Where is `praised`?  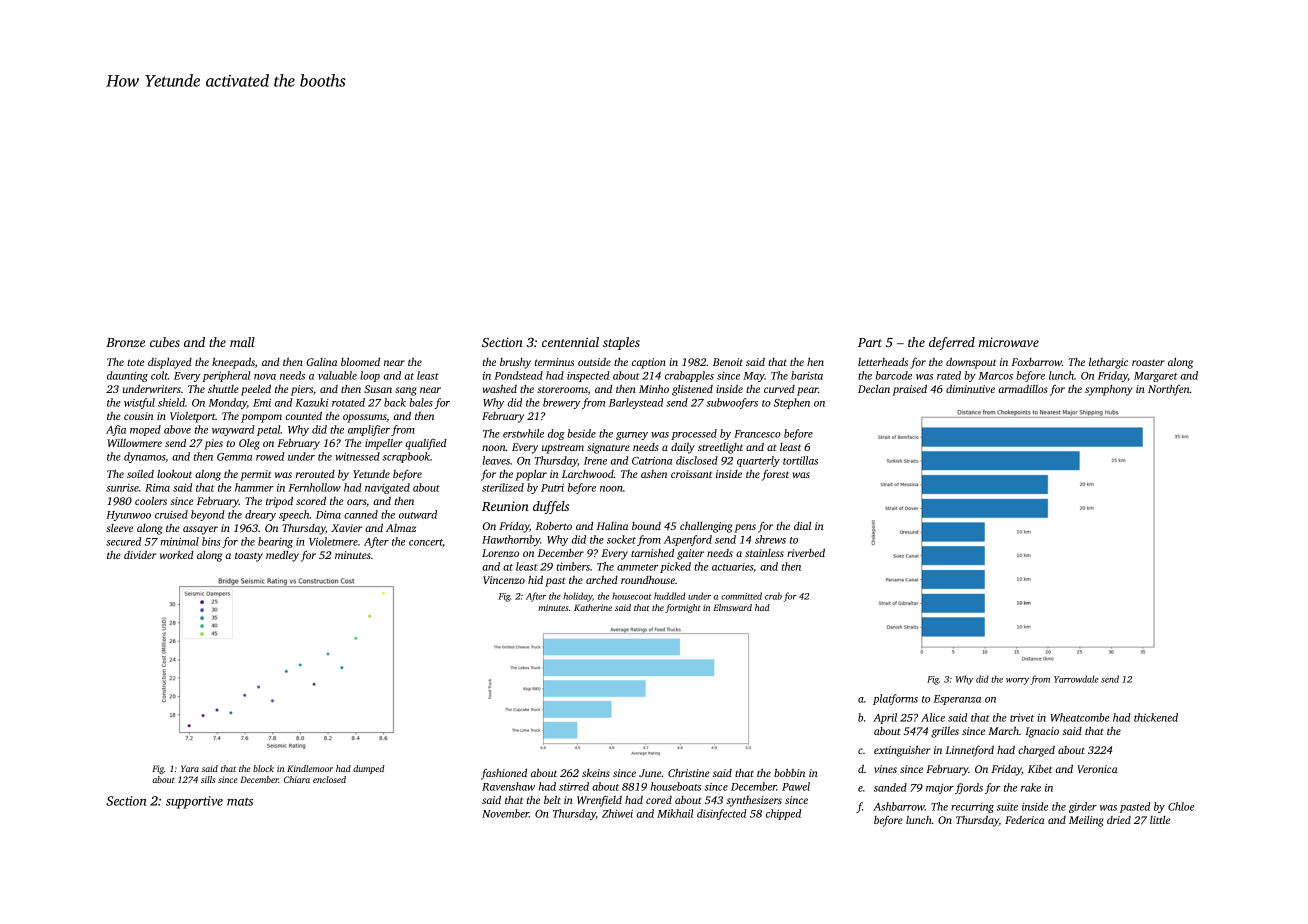 praised is located at coordinates (909, 390).
